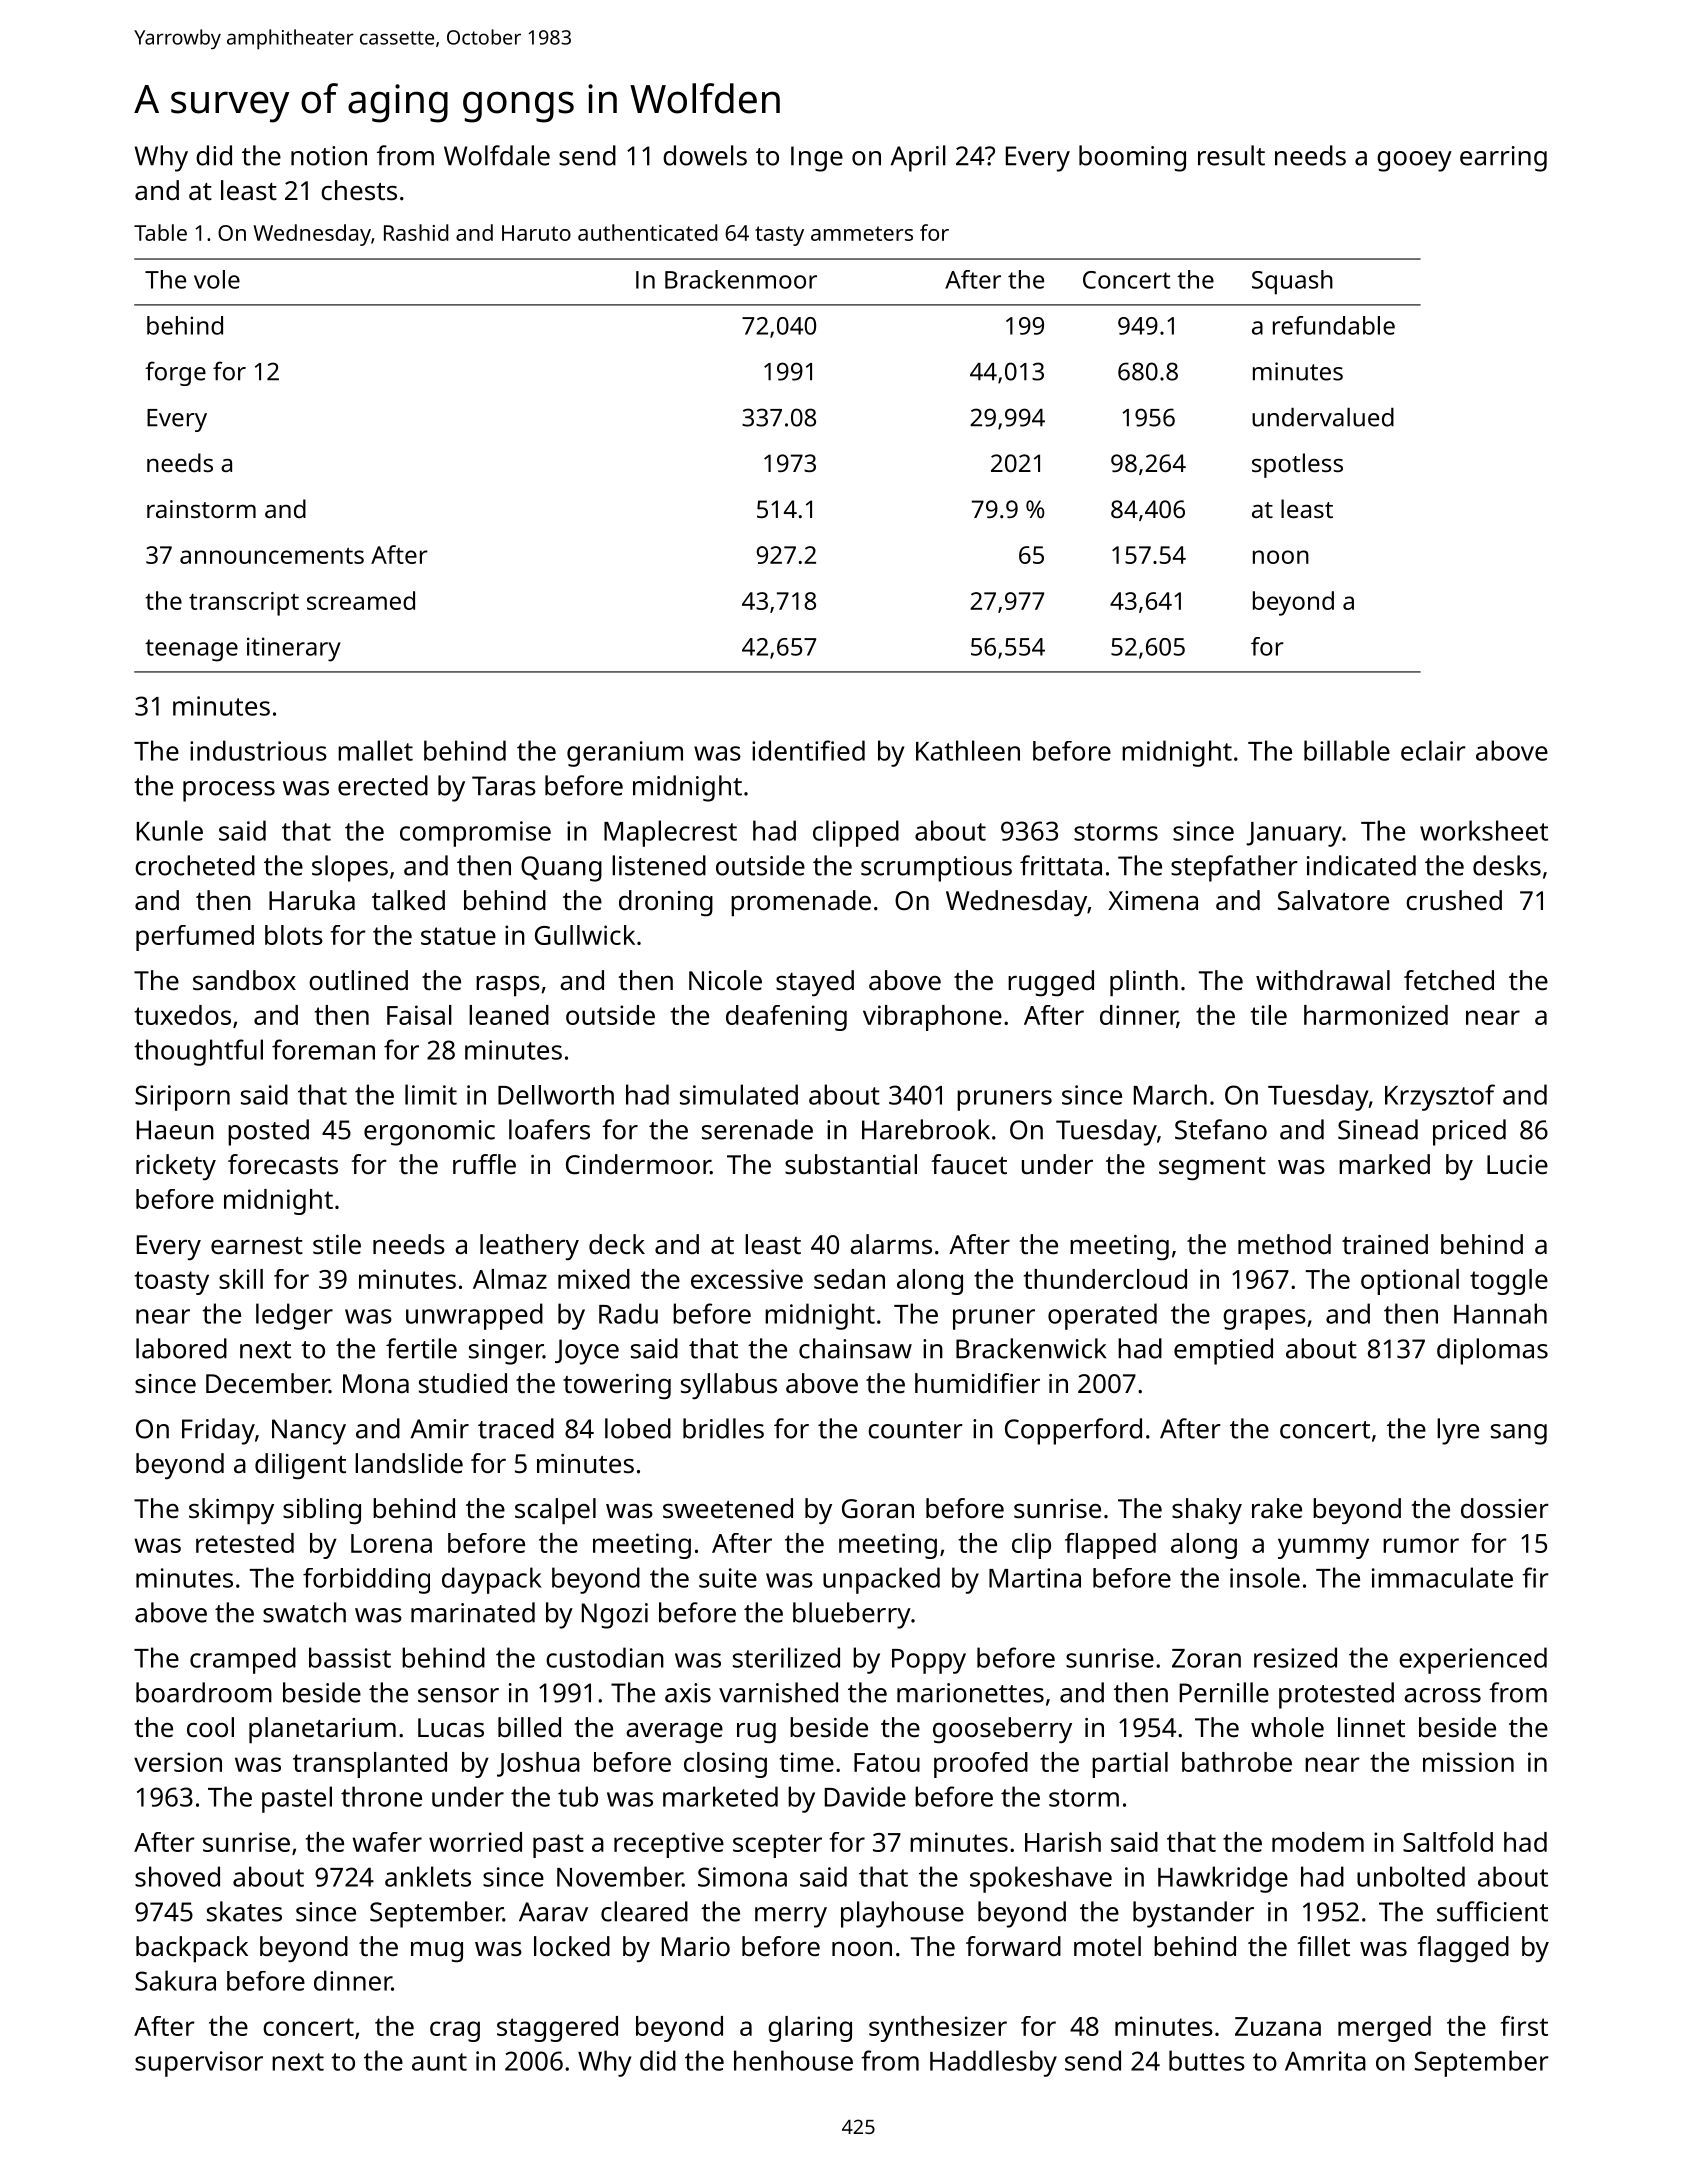  What do you see at coordinates (1231, 155) in the screenshot?
I see `result` at bounding box center [1231, 155].
